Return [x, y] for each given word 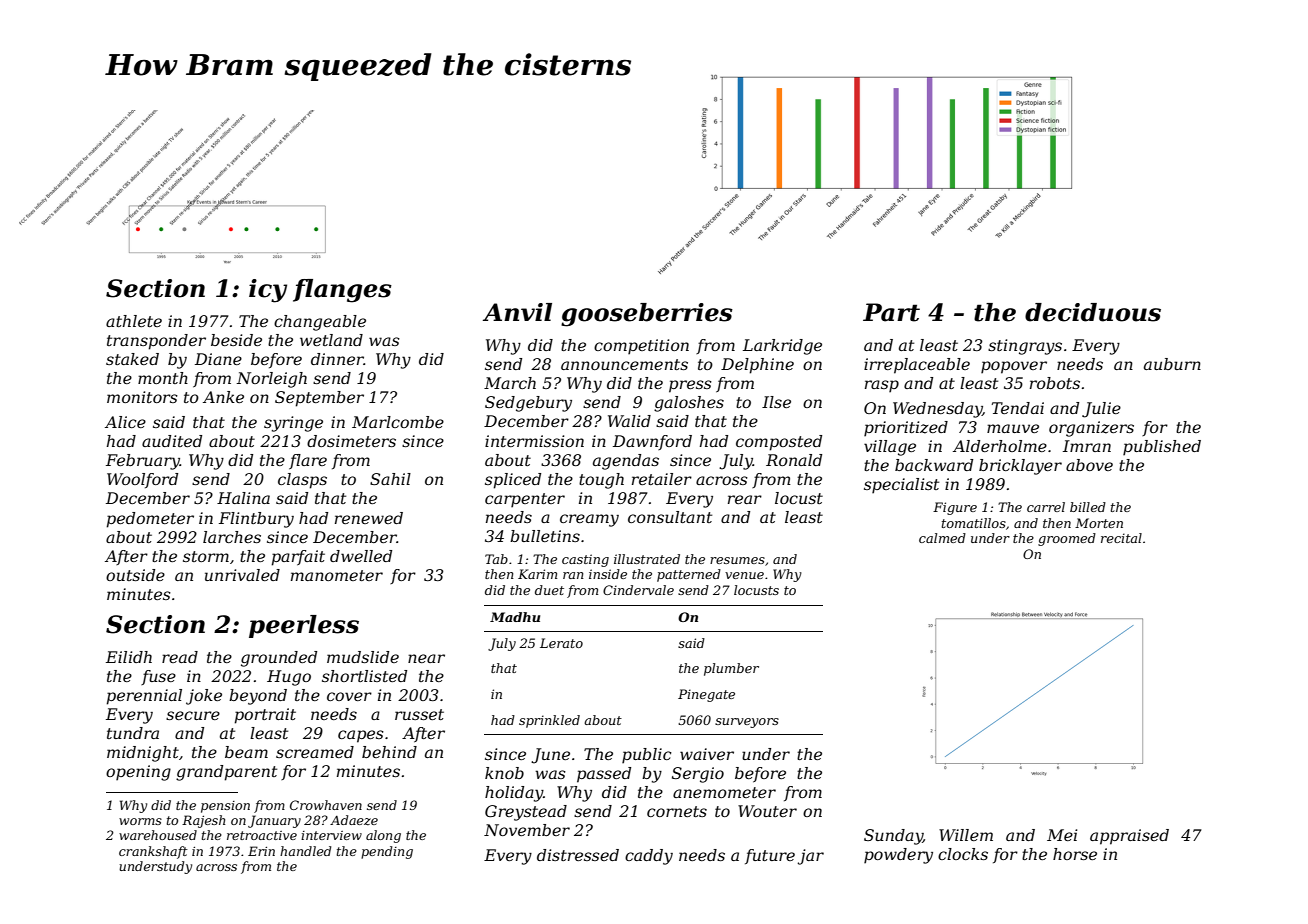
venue [744, 575]
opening [138, 773]
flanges [342, 291]
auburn [1172, 364]
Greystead [526, 813]
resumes [737, 560]
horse [1075, 854]
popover [1014, 367]
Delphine [757, 366]
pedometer [150, 520]
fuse [158, 677]
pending [387, 852]
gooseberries [647, 315]
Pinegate [706, 695]
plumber [731, 669]
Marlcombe [398, 422]
